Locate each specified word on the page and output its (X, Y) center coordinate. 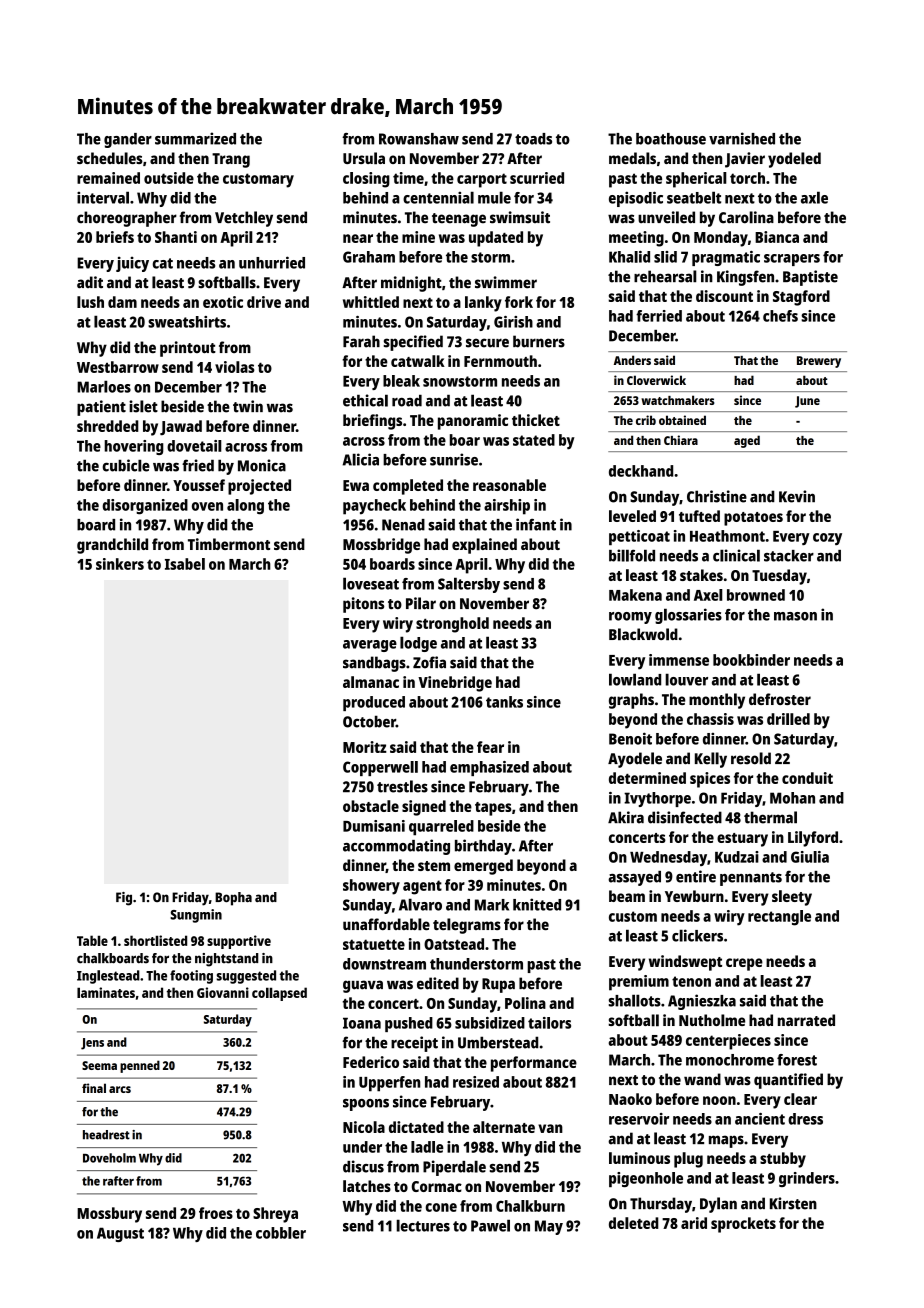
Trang (231, 160)
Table (92, 940)
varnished (742, 138)
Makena (635, 595)
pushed (409, 1024)
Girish (513, 322)
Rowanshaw (419, 139)
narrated (806, 1020)
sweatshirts (187, 322)
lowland (635, 679)
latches (367, 1186)
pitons (363, 605)
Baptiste (810, 278)
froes (216, 1213)
